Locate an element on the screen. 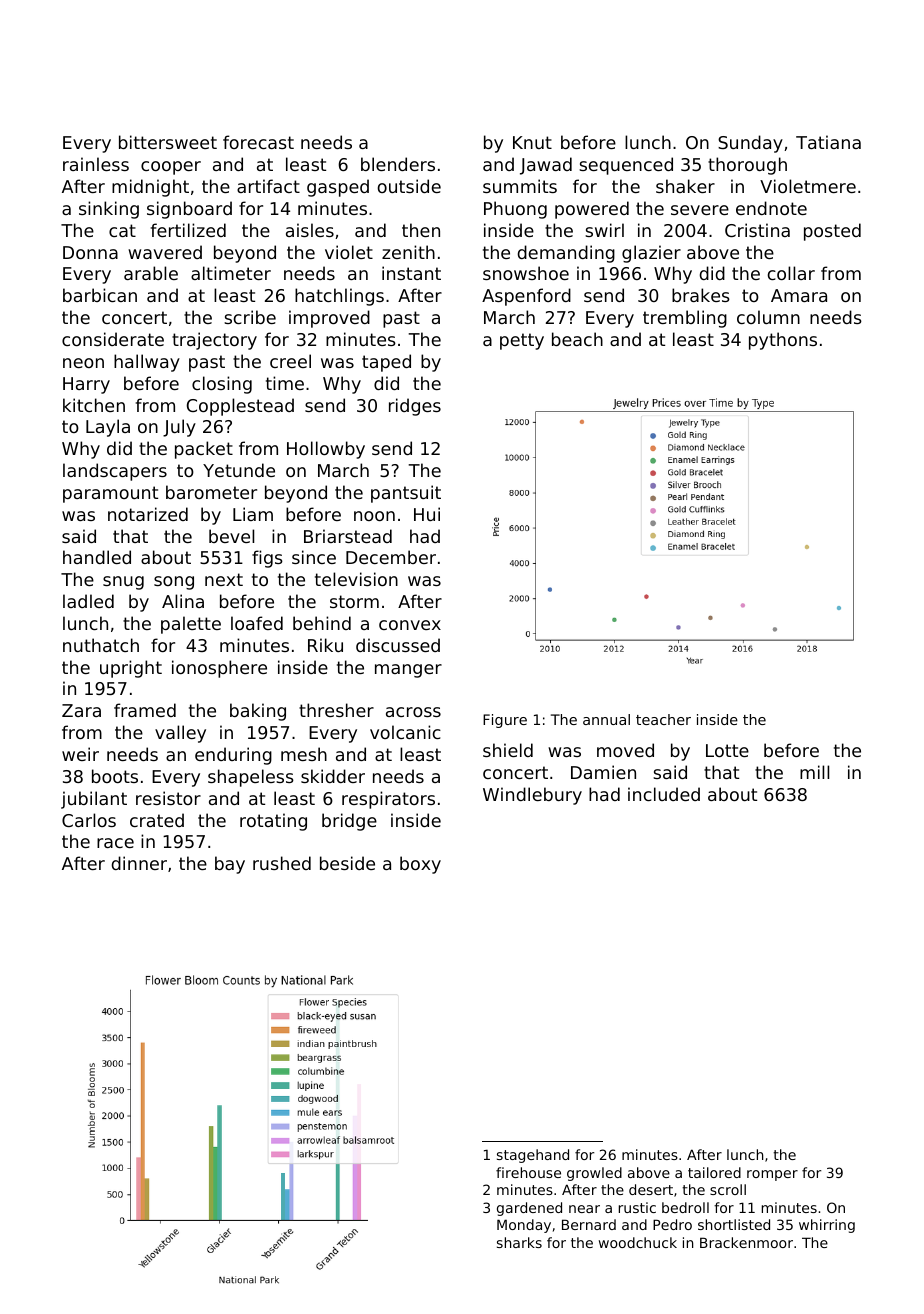  petty is located at coordinates (522, 341).
